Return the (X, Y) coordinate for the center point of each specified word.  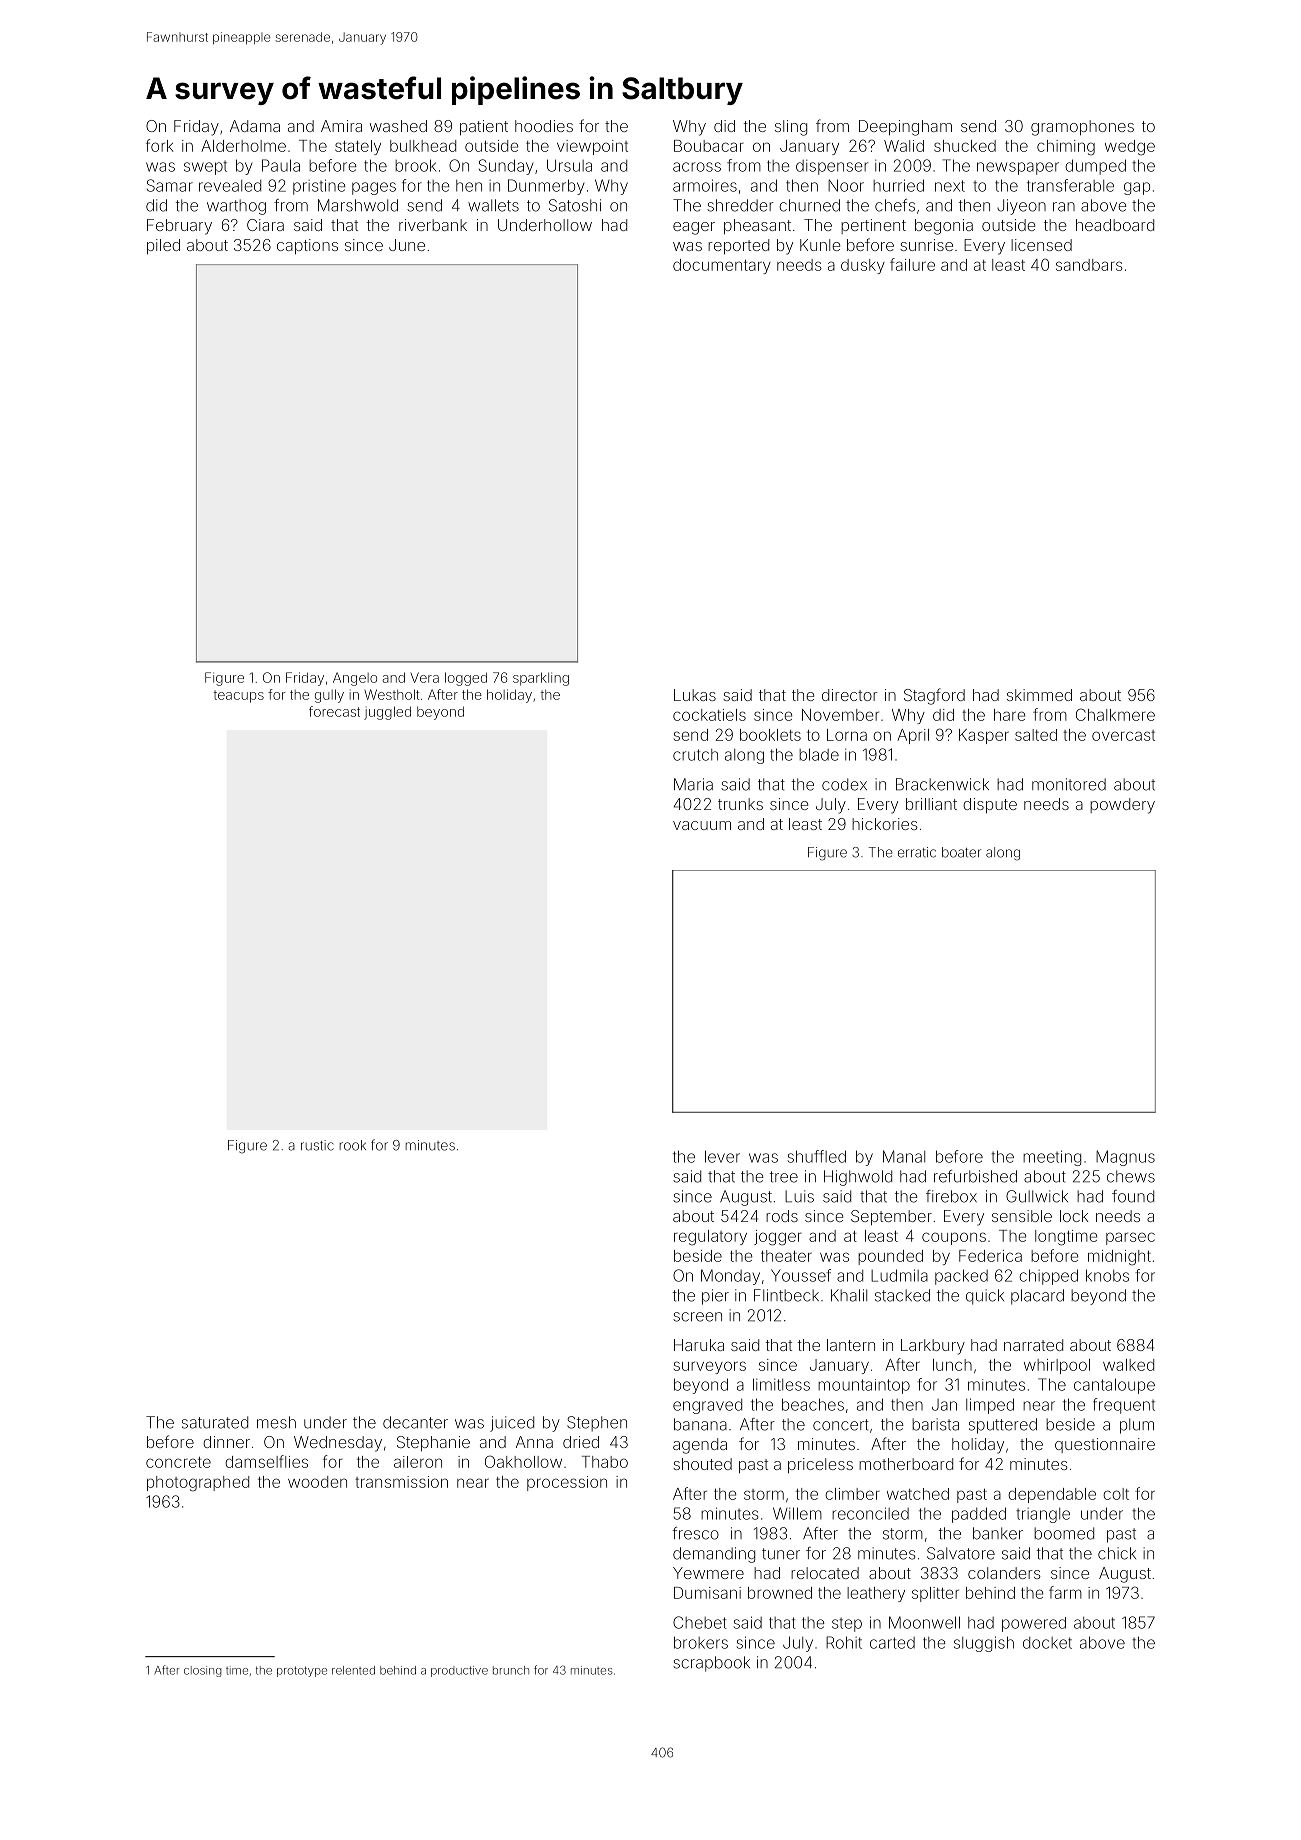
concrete (178, 1462)
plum (1137, 1426)
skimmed (1039, 695)
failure (912, 264)
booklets (770, 735)
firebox (951, 1196)
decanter (415, 1422)
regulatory (710, 1238)
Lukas (695, 695)
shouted (702, 1464)
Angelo (355, 679)
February (179, 227)
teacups (239, 696)
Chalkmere (1115, 714)
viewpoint (592, 147)
